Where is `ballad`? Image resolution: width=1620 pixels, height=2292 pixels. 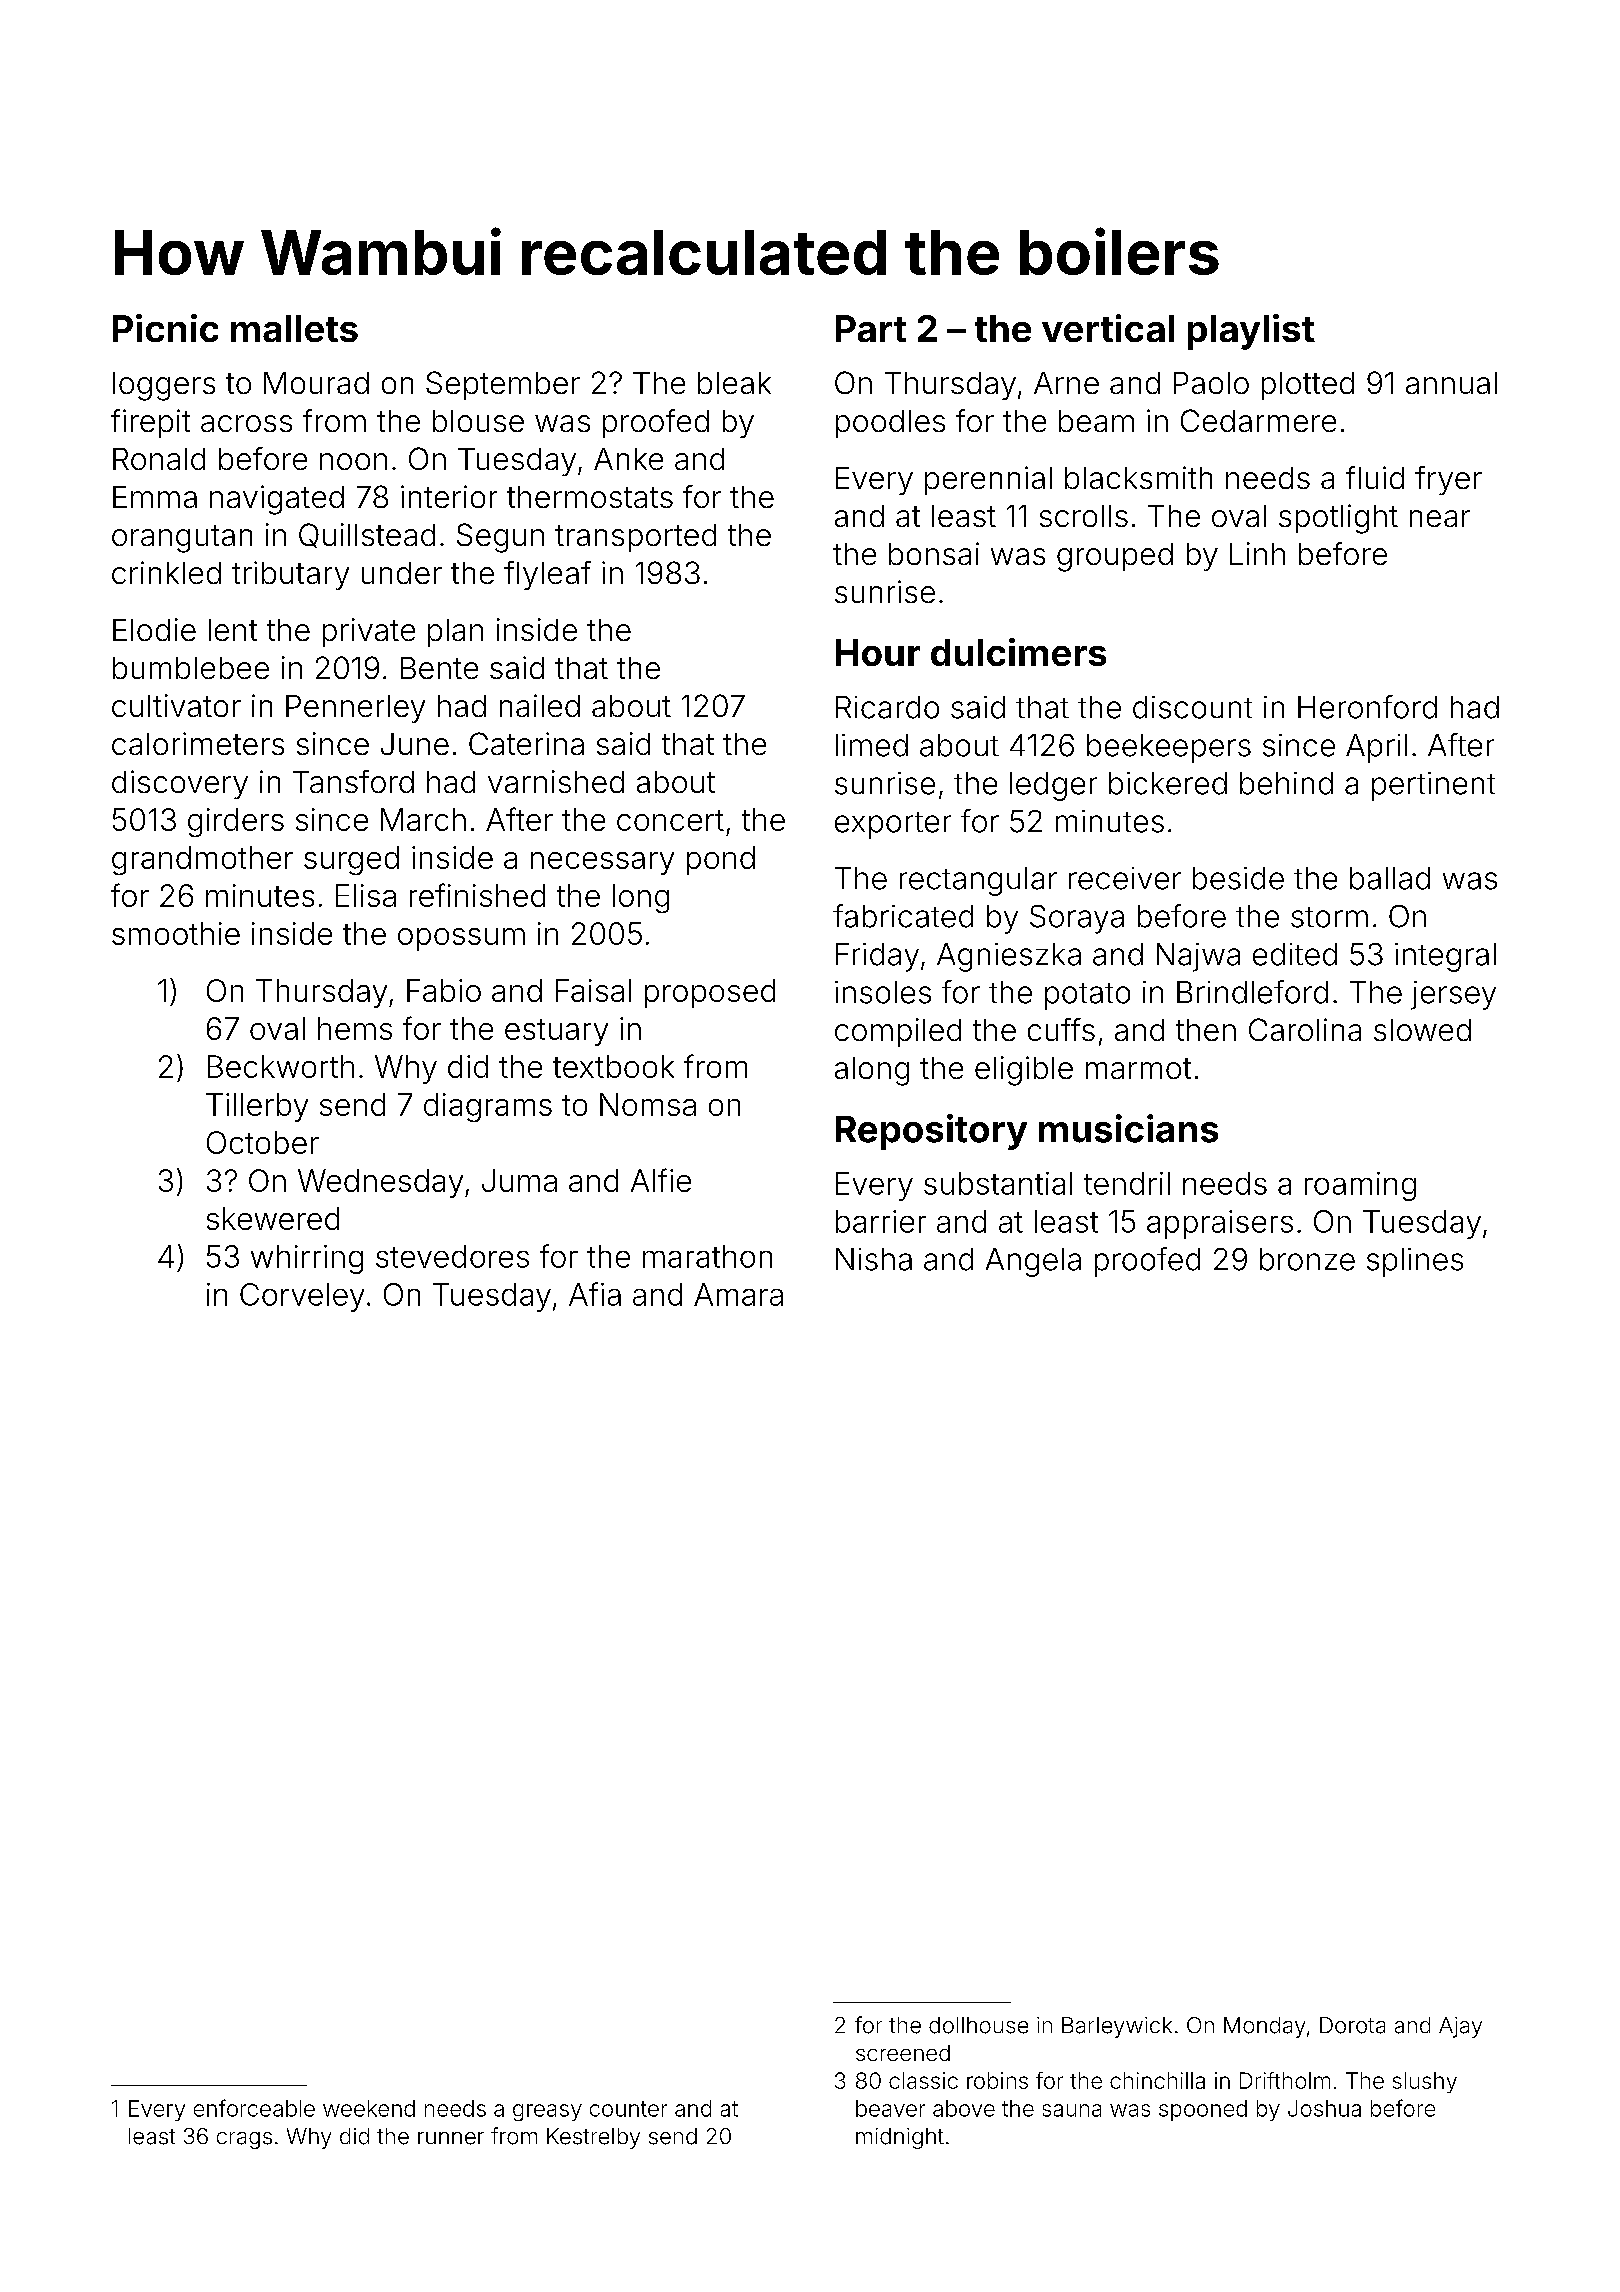
ballad is located at coordinates (1390, 878).
